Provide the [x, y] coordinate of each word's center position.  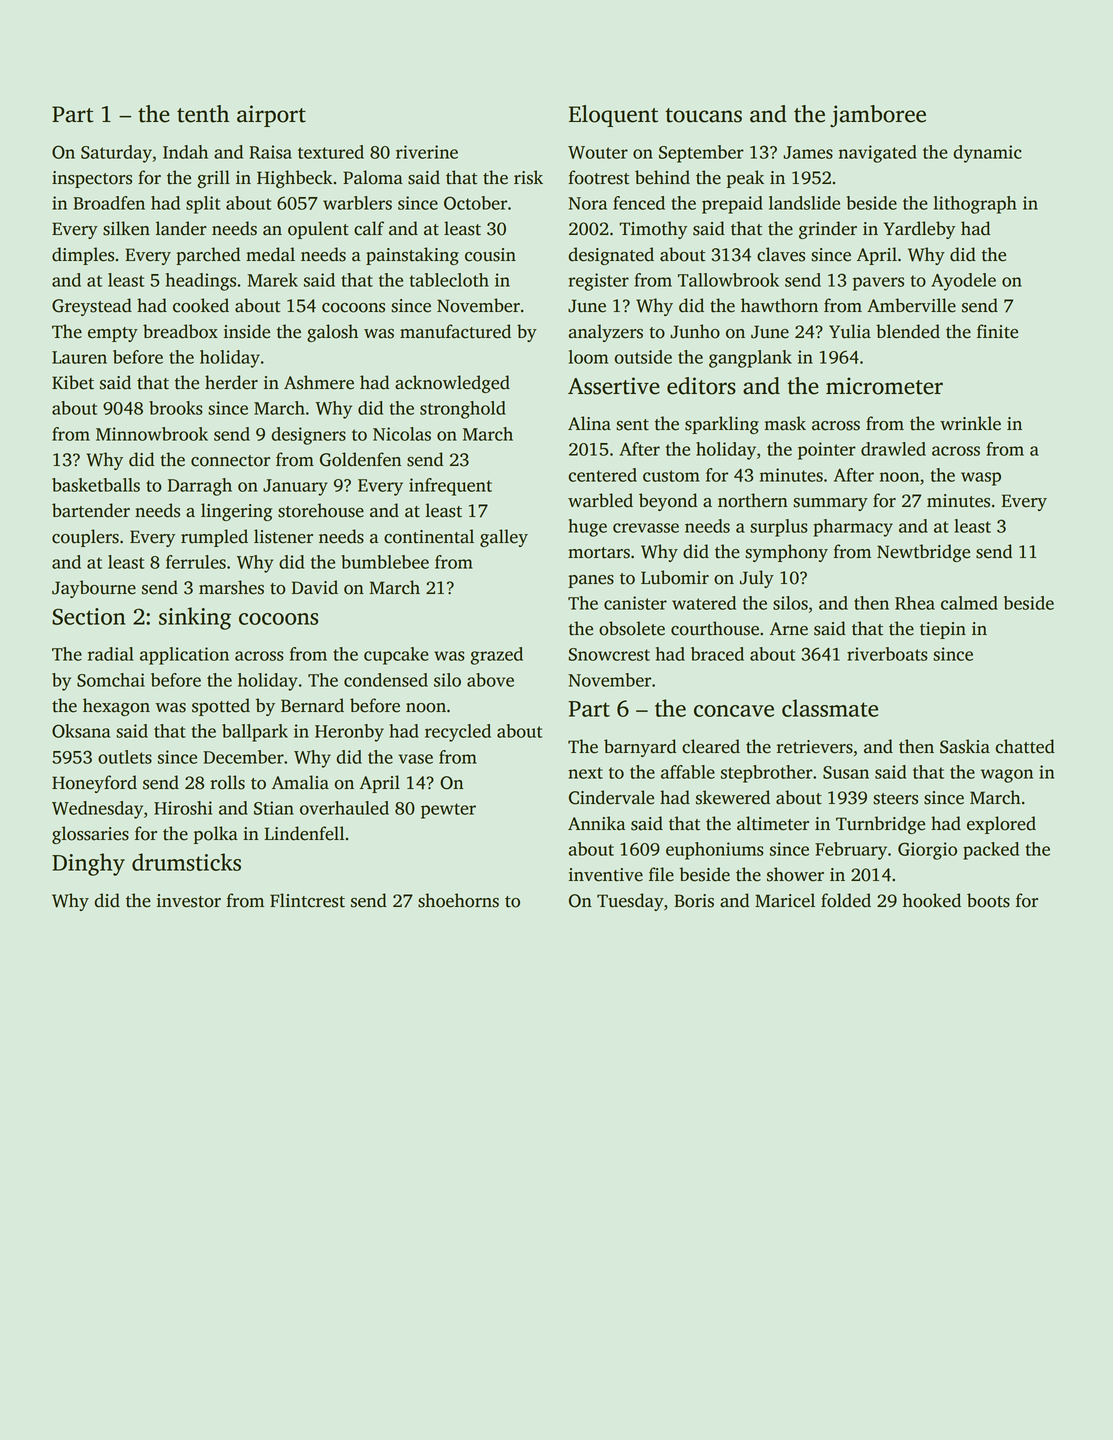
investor [189, 901]
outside [643, 357]
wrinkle [970, 423]
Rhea [915, 603]
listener [283, 536]
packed [991, 851]
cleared [711, 746]
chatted [1025, 746]
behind [662, 177]
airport [271, 116]
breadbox [180, 331]
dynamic [987, 154]
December [243, 757]
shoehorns [458, 900]
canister [635, 603]
